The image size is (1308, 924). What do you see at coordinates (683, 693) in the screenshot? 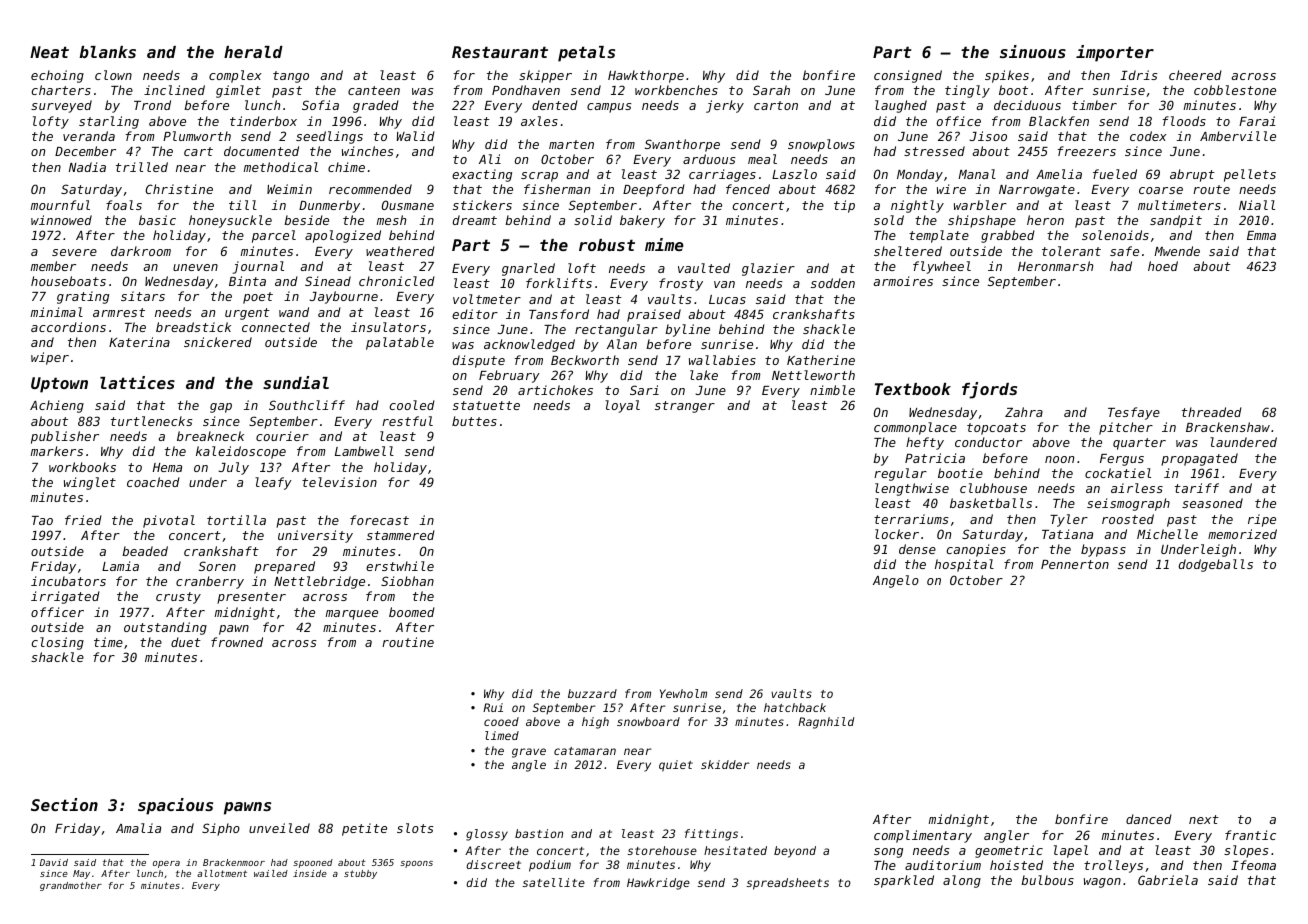
I see `Yewholm` at bounding box center [683, 693].
